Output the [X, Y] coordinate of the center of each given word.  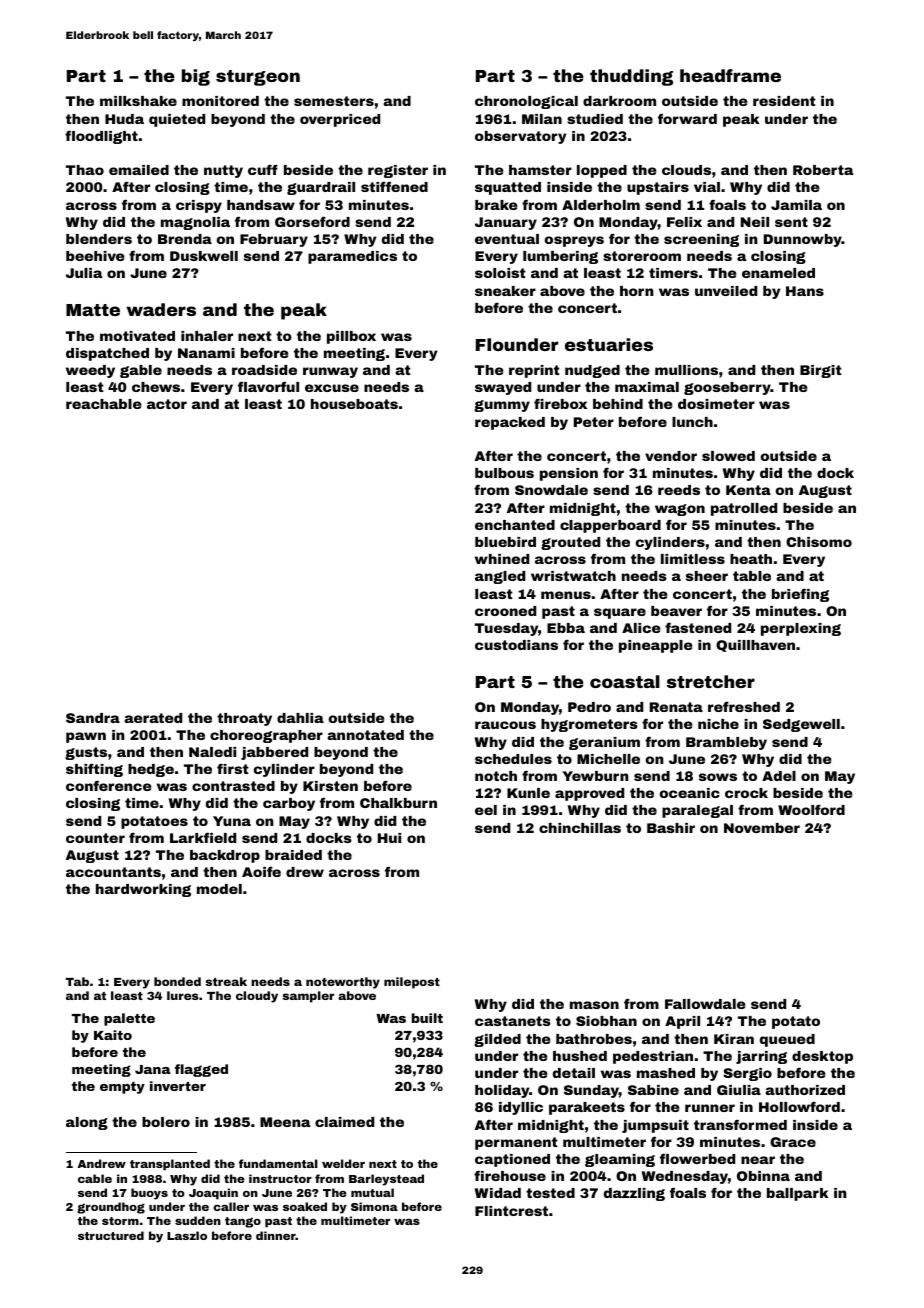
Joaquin [213, 1194]
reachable [103, 404]
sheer [707, 576]
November [762, 828]
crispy [199, 206]
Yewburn [595, 776]
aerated [153, 718]
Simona [374, 1206]
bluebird [505, 542]
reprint [534, 371]
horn [637, 291]
